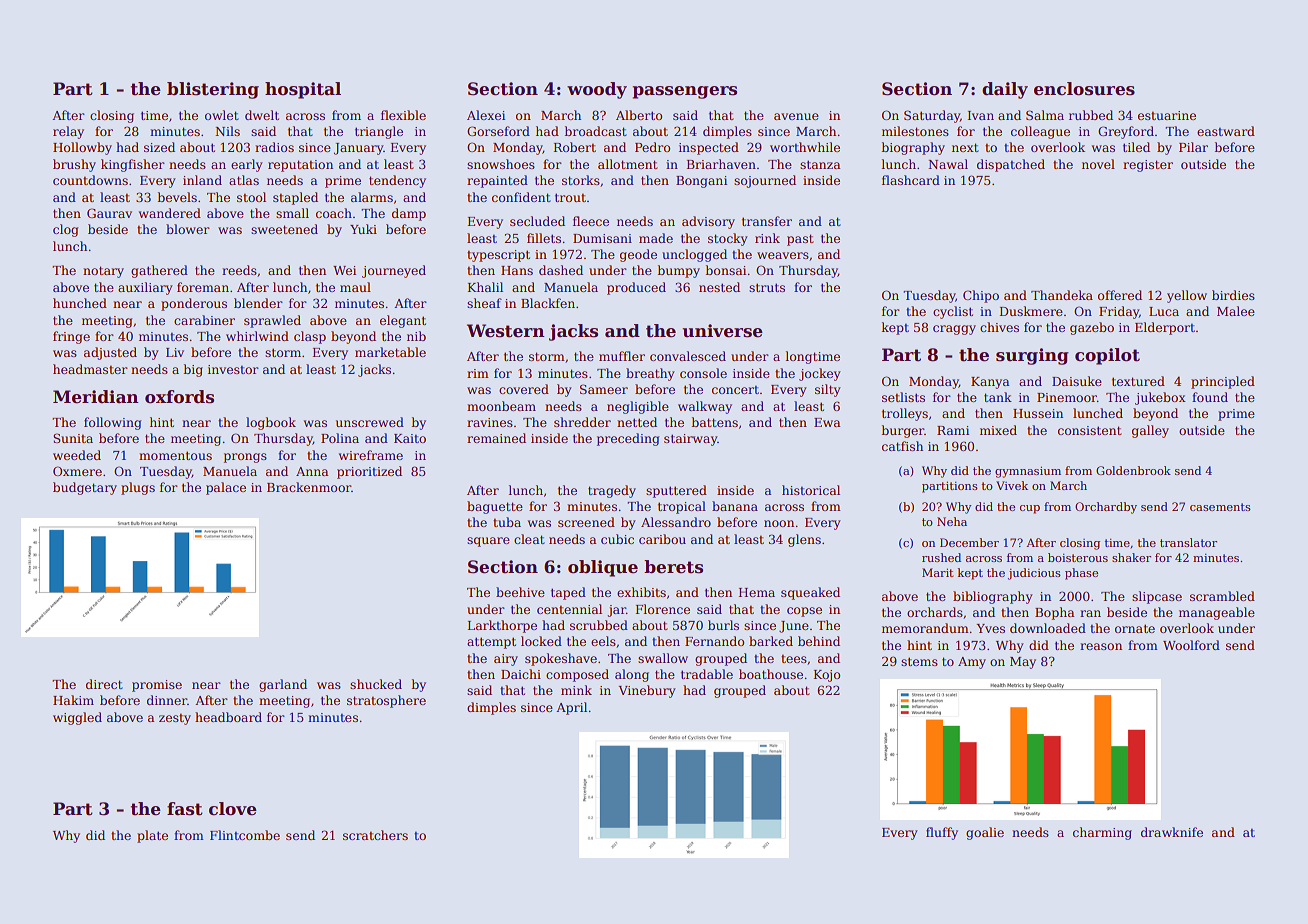 The image size is (1308, 924). What do you see at coordinates (548, 303) in the screenshot?
I see `Blackfen` at bounding box center [548, 303].
